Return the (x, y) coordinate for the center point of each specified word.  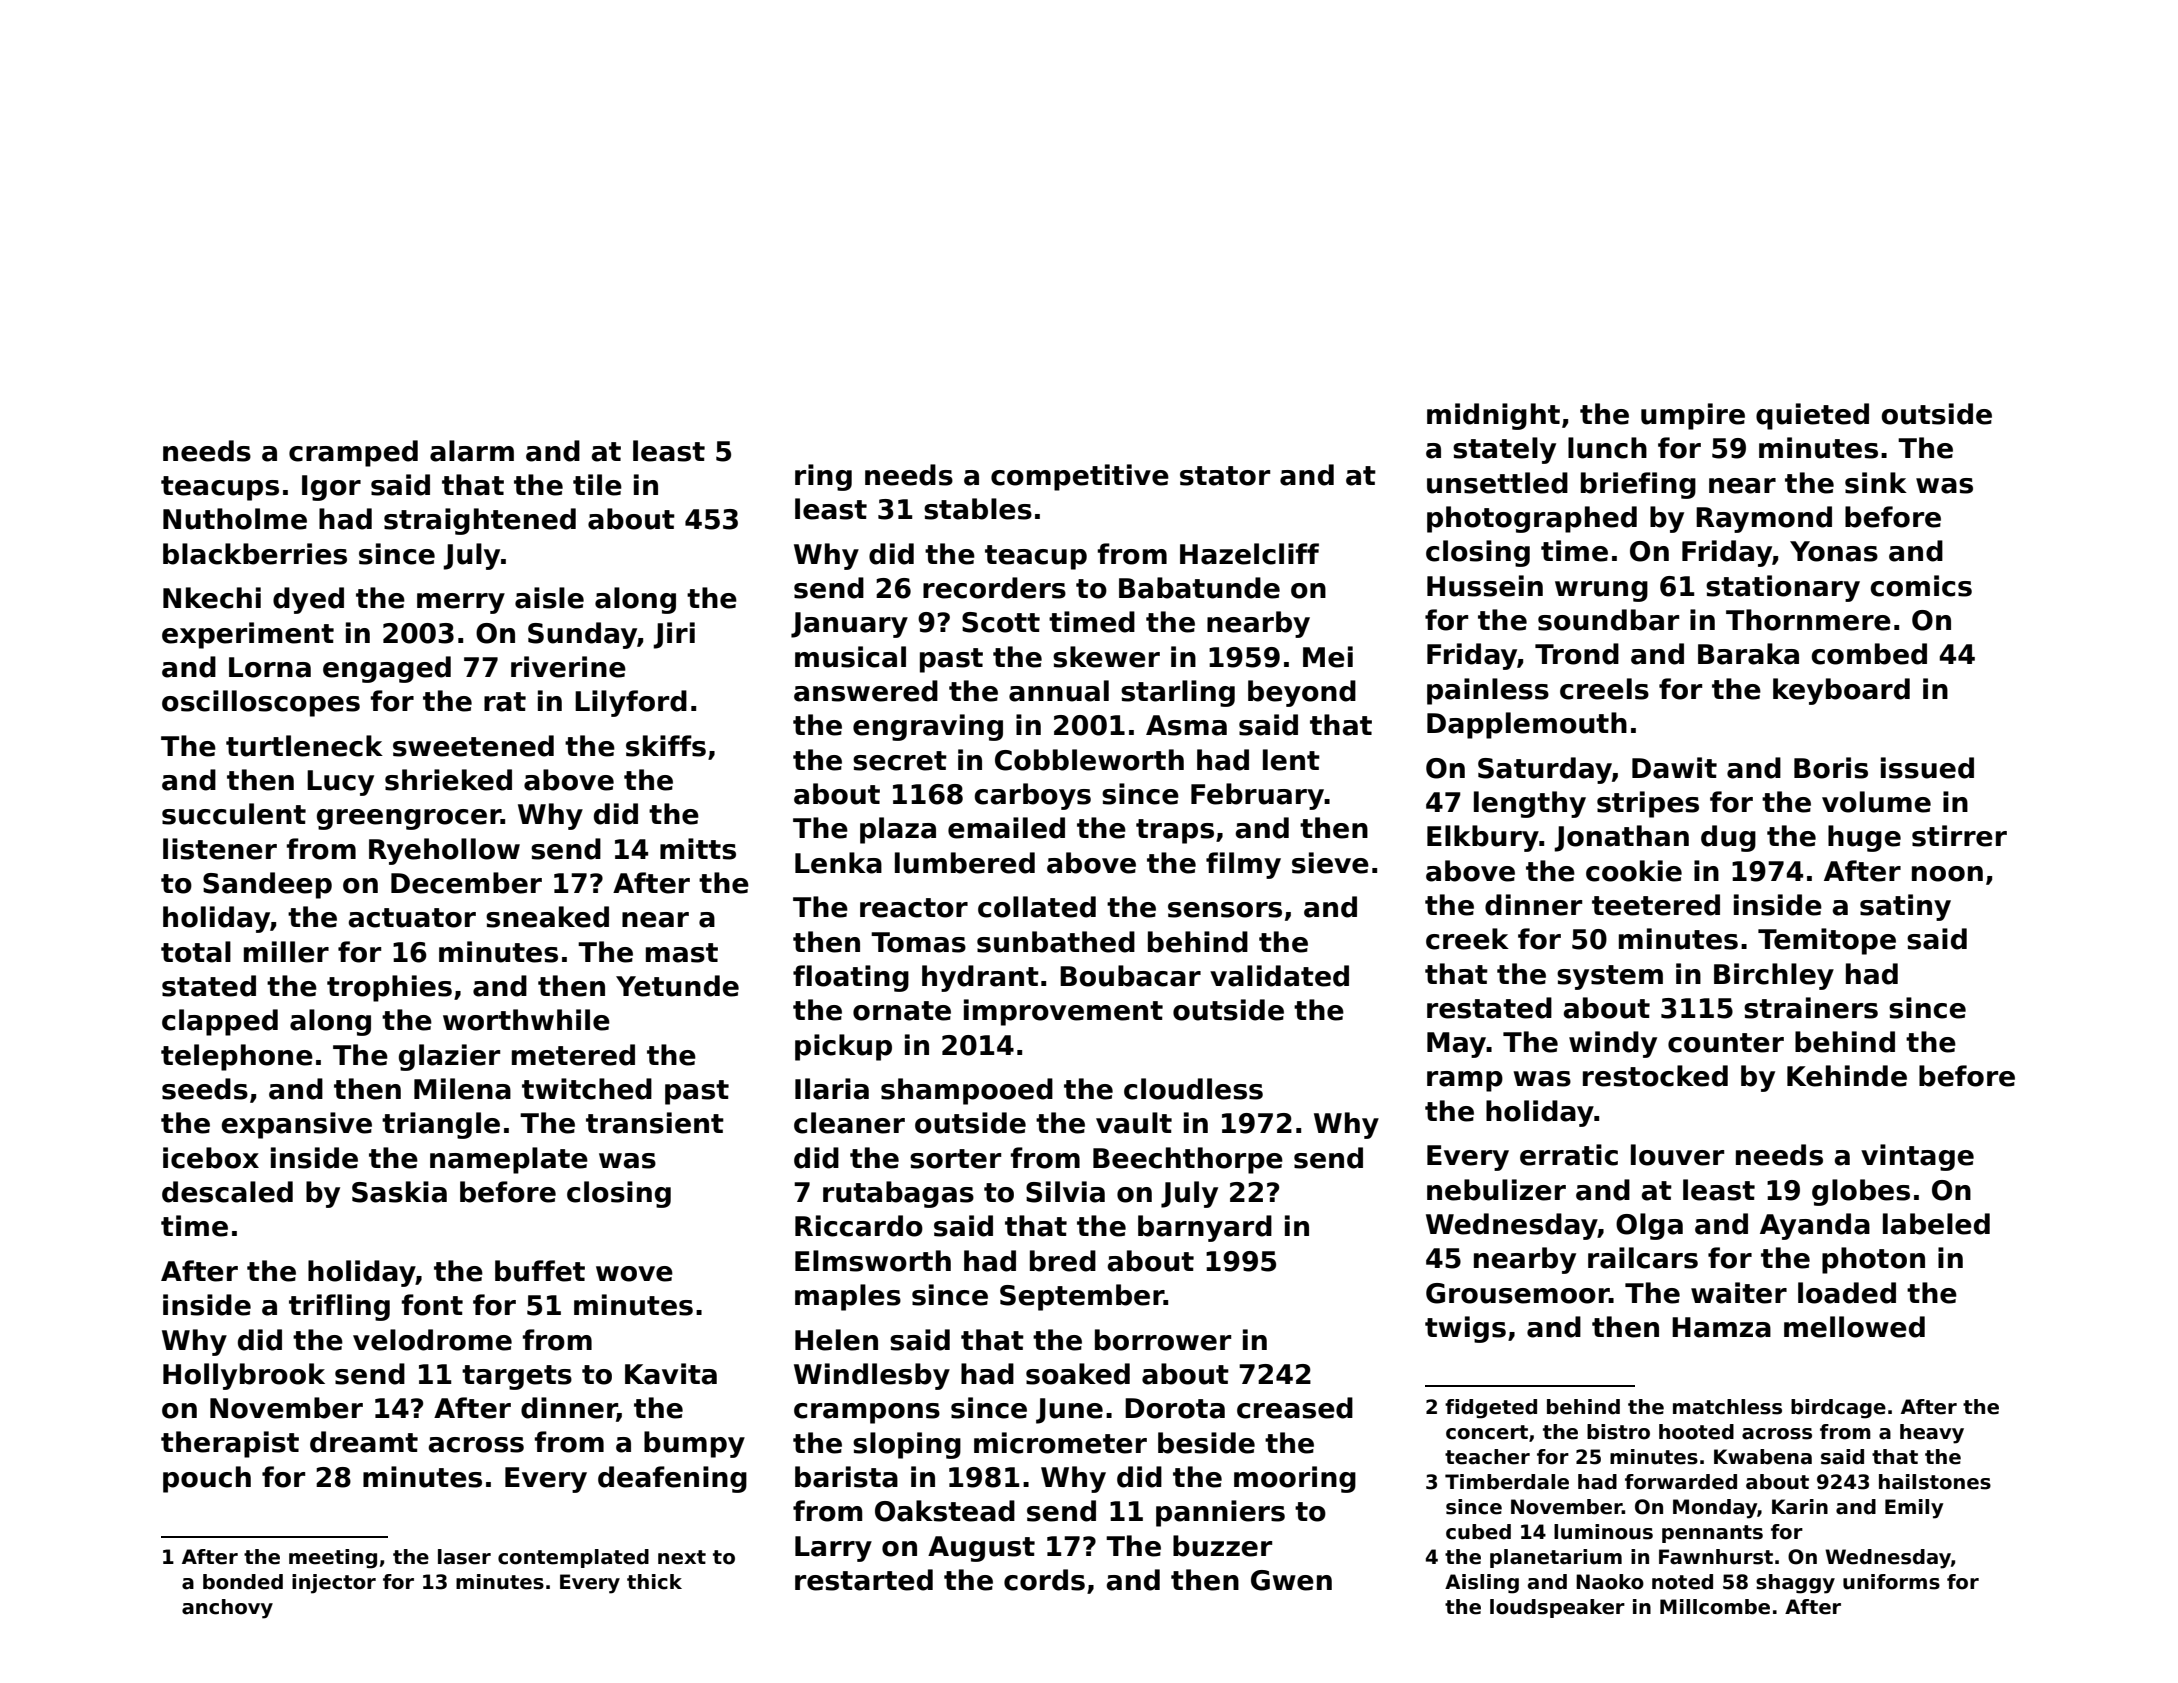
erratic (1569, 1155)
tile (597, 485)
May (1456, 1045)
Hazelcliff (1249, 554)
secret (900, 761)
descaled (227, 1192)
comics (1921, 586)
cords (1044, 1580)
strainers (1811, 1008)
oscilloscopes (261, 703)
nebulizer (1496, 1190)
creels (1604, 689)
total (196, 952)
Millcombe (1715, 1607)
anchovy (227, 1609)
